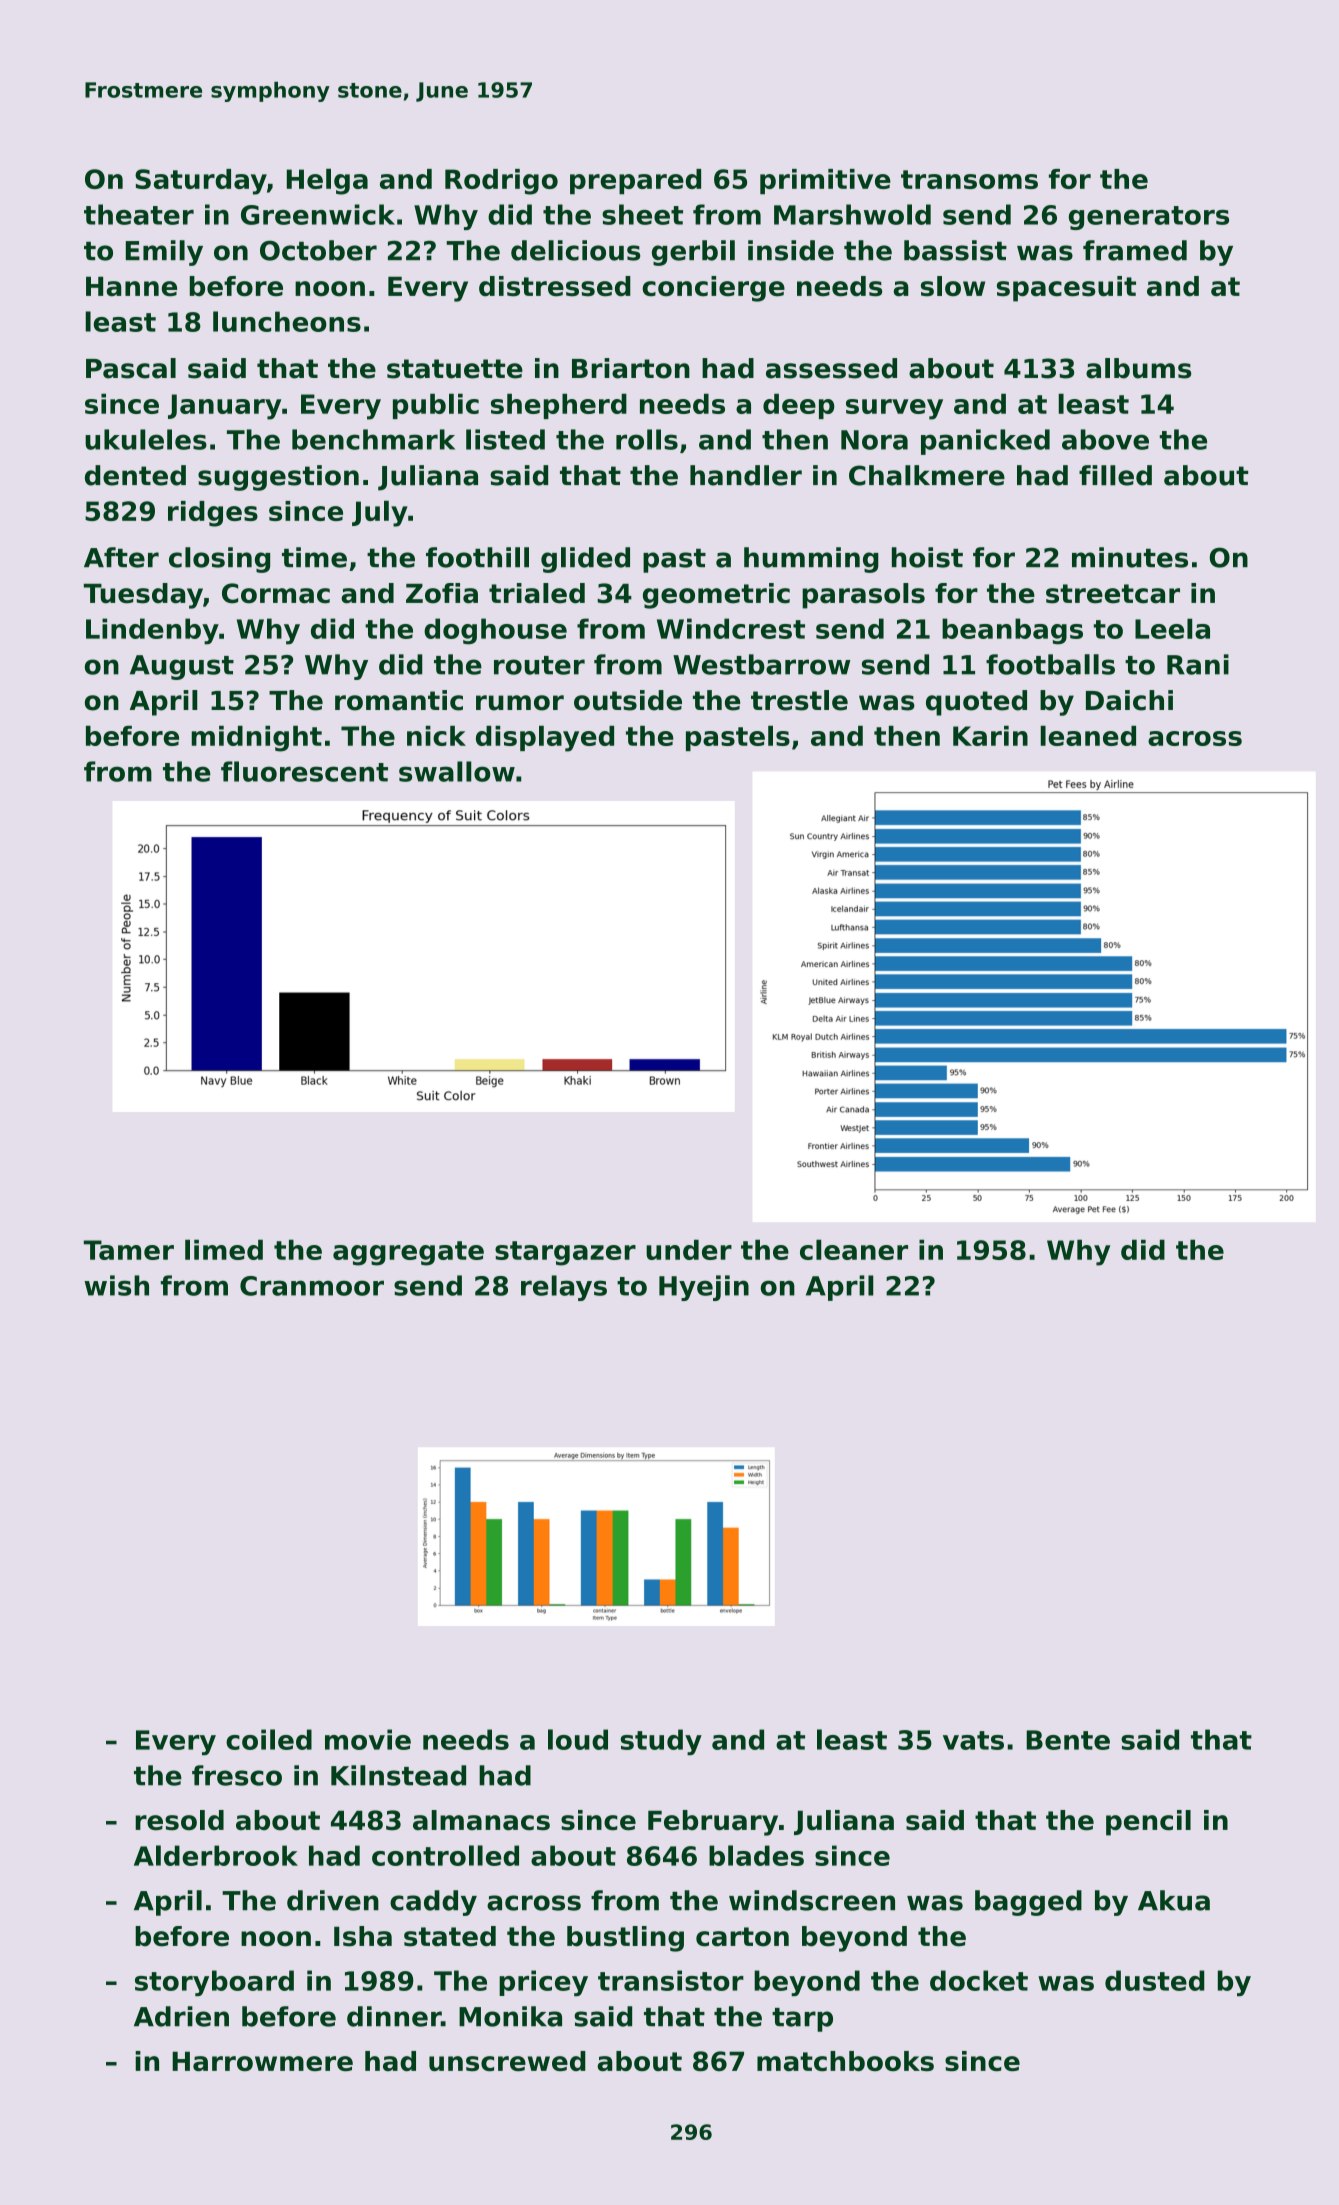  What do you see at coordinates (578, 1739) in the screenshot?
I see `loud` at bounding box center [578, 1739].
